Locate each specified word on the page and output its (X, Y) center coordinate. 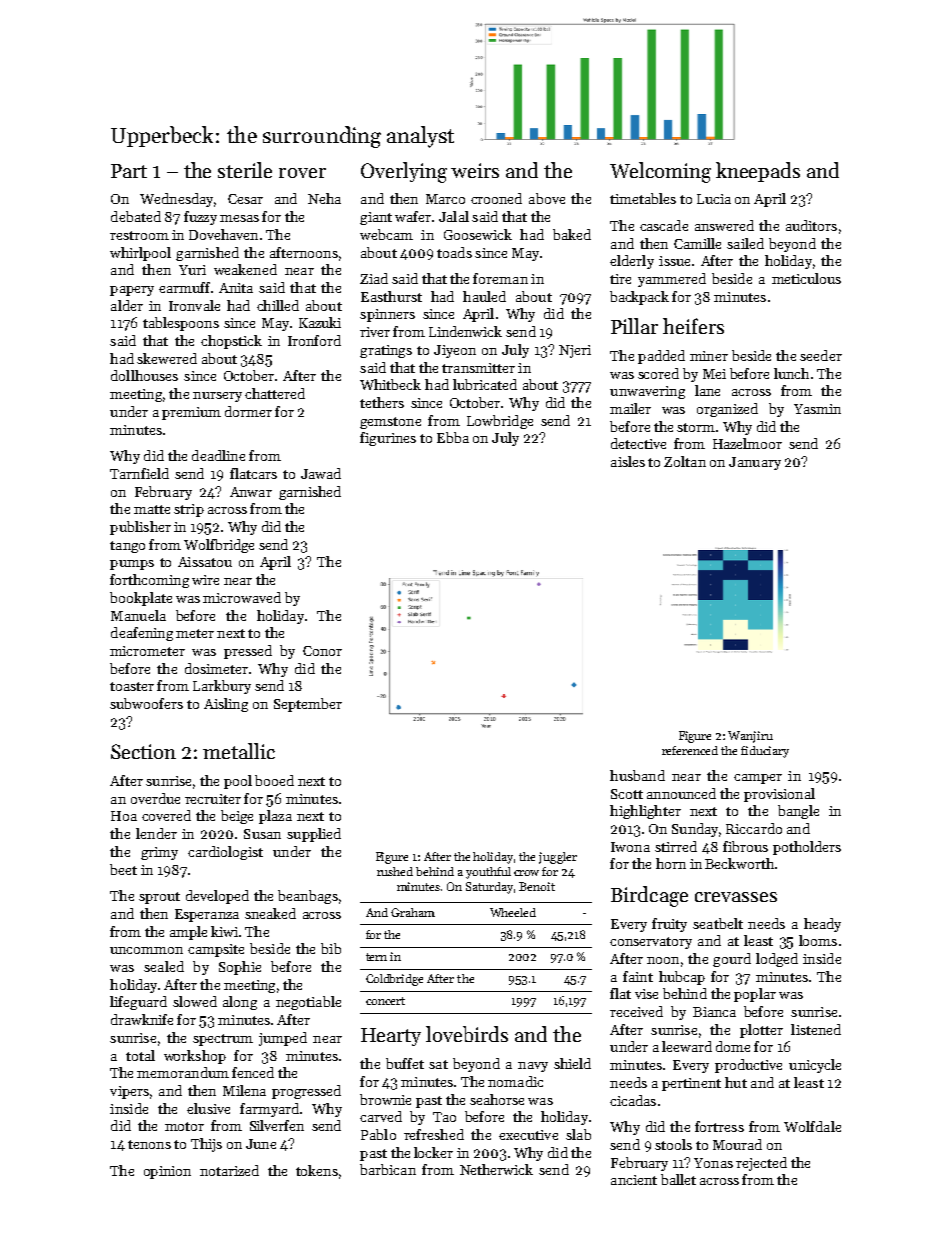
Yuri (192, 270)
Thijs (206, 1145)
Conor (322, 651)
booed (274, 780)
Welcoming (660, 172)
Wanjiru (750, 737)
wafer (413, 216)
